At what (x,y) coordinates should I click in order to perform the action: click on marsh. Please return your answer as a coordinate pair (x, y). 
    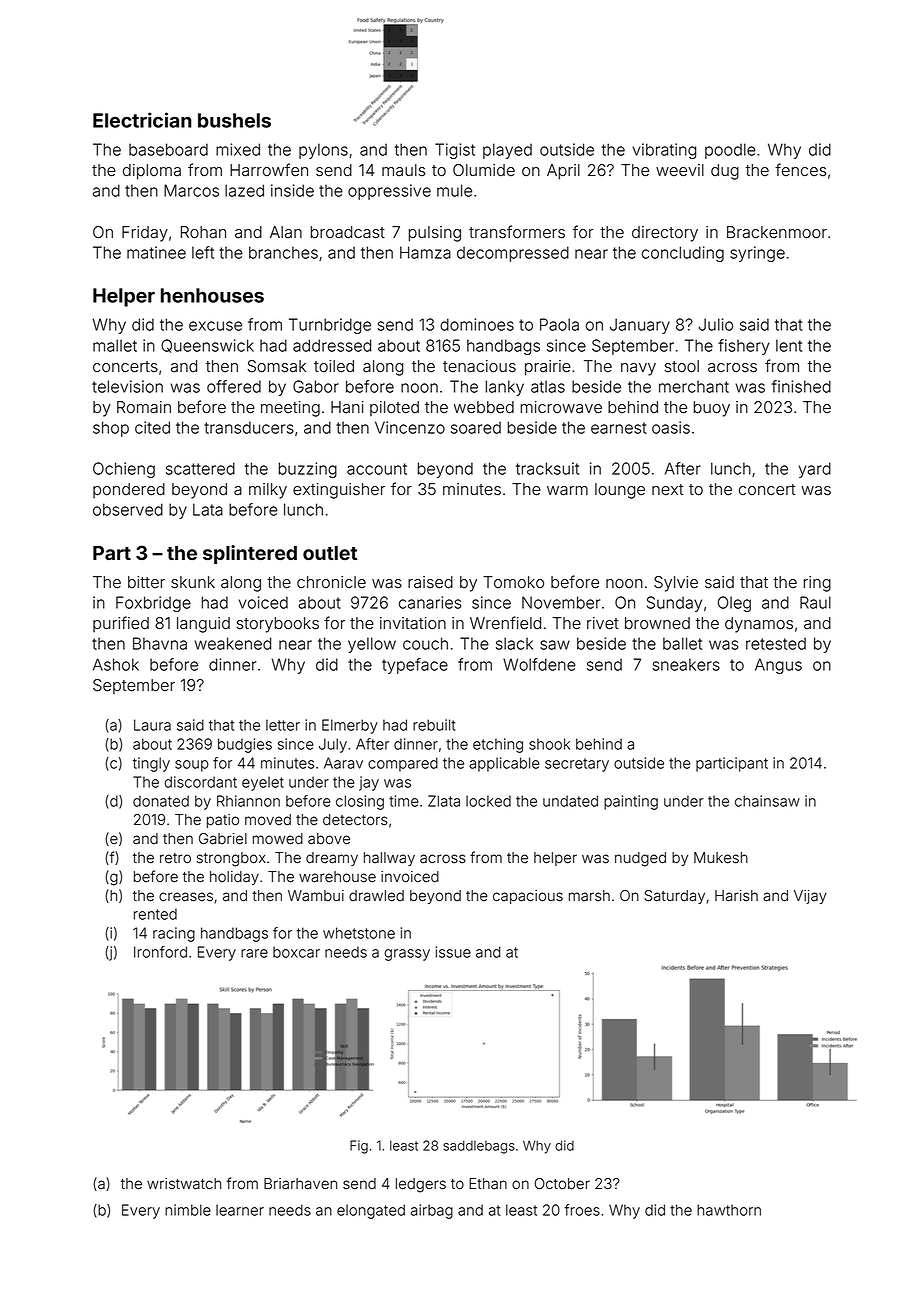
    Looking at the image, I should click on (589, 896).
